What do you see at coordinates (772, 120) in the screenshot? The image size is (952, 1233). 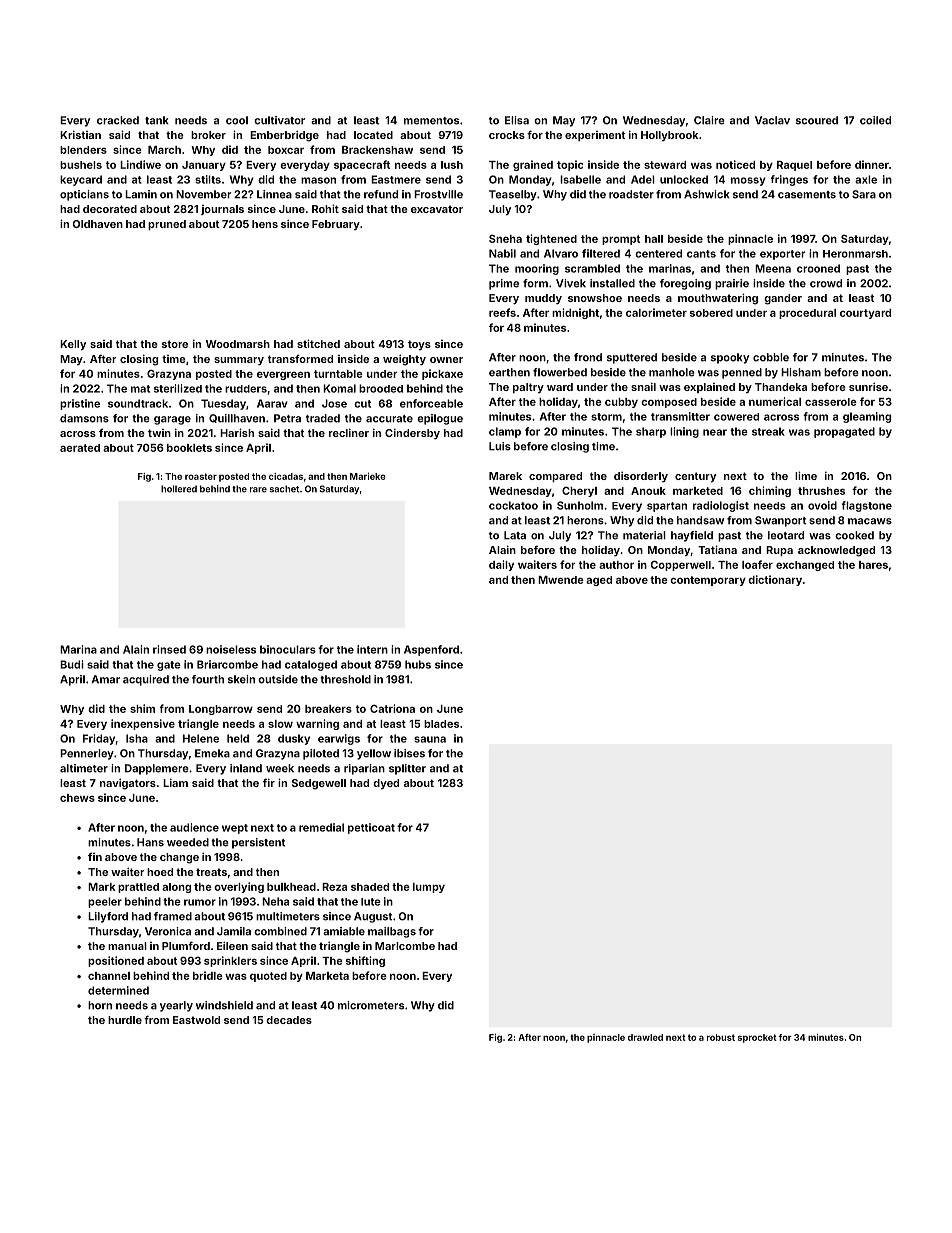 I see `Vaclav` at bounding box center [772, 120].
